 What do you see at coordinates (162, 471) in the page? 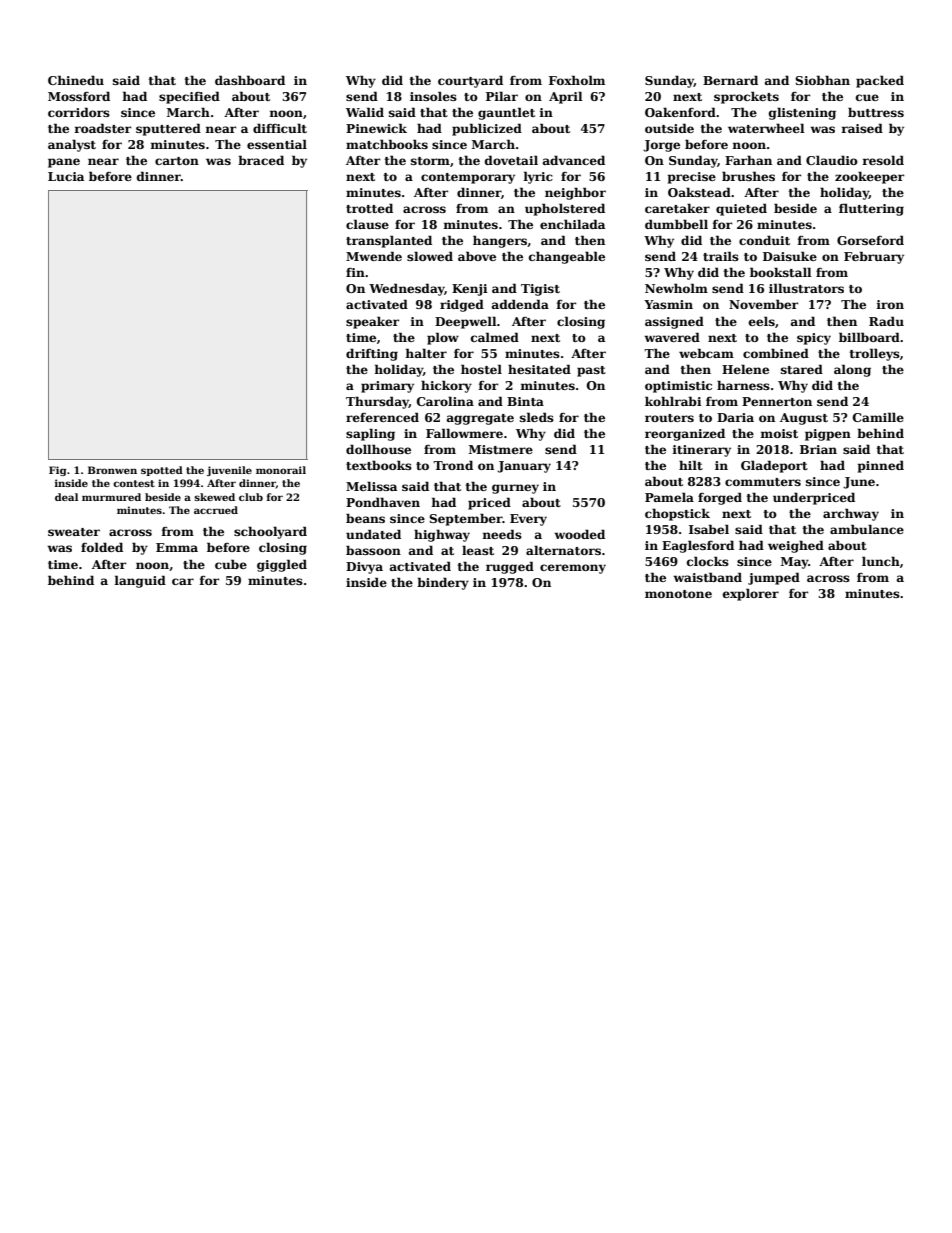
I see `spotted` at bounding box center [162, 471].
